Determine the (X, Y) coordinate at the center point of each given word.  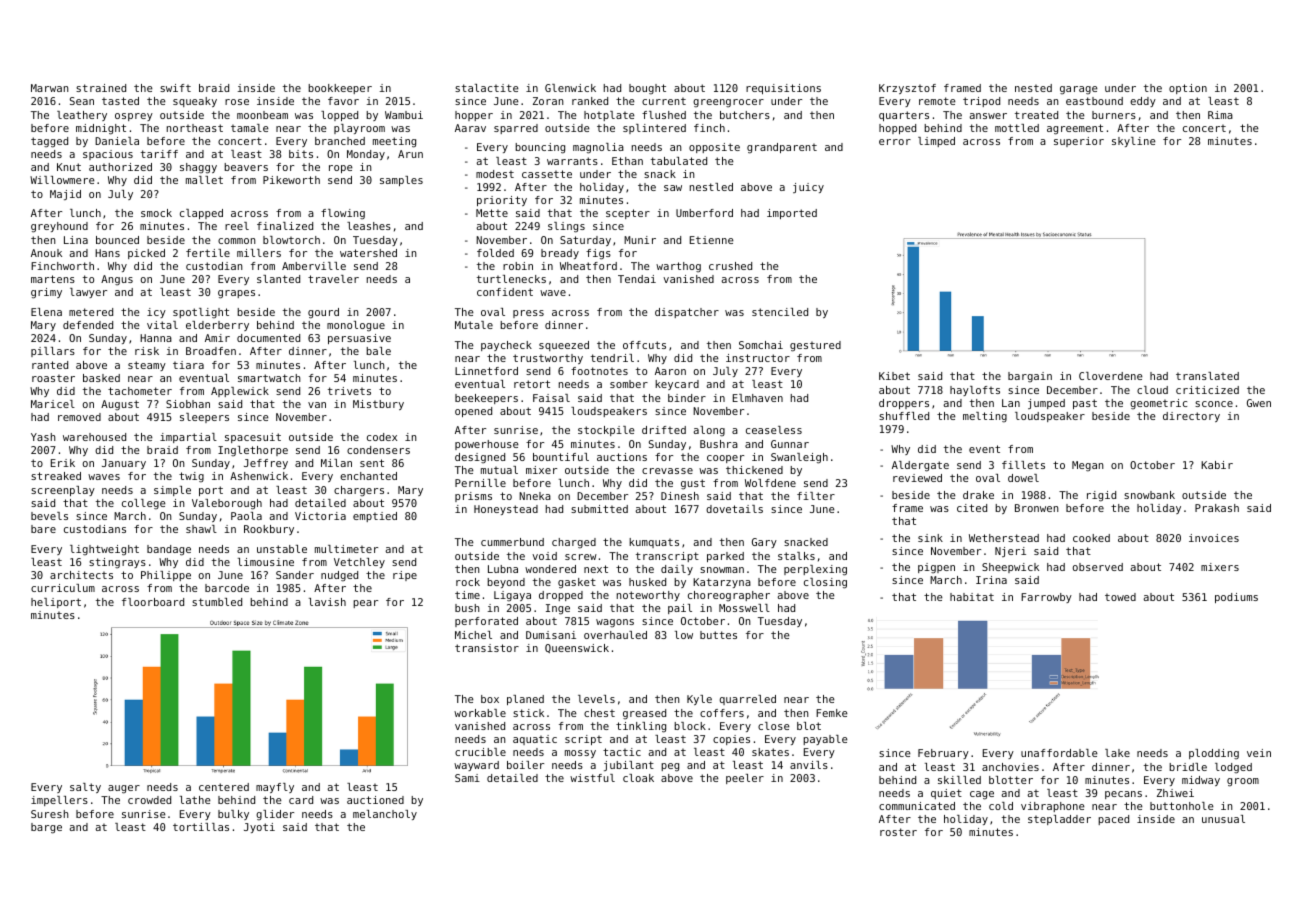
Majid (65, 195)
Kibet (894, 376)
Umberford (704, 213)
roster (898, 832)
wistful (592, 778)
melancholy (385, 815)
